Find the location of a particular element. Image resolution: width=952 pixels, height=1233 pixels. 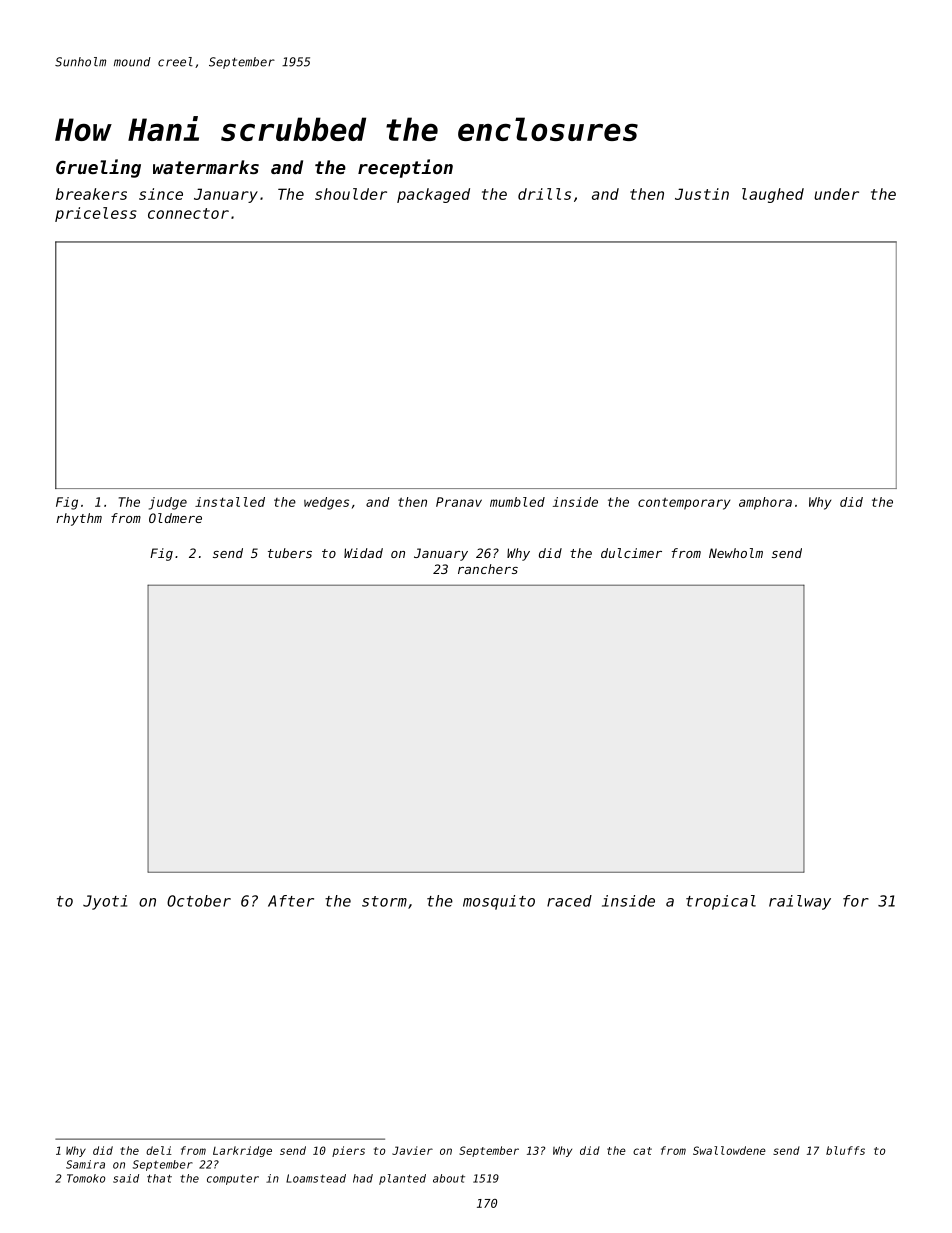

under is located at coordinates (836, 194).
